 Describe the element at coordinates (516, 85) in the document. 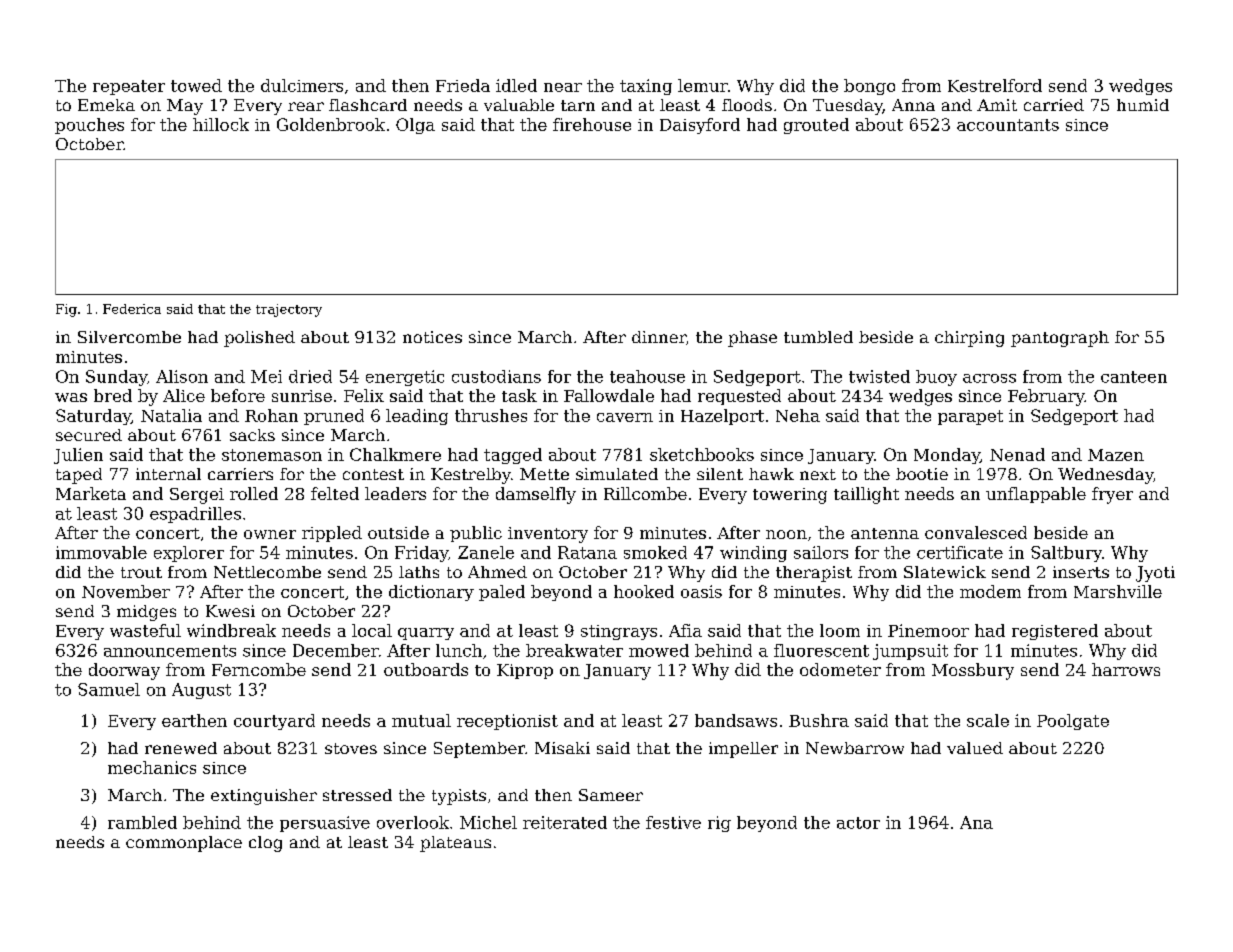

I see `idled` at that location.
